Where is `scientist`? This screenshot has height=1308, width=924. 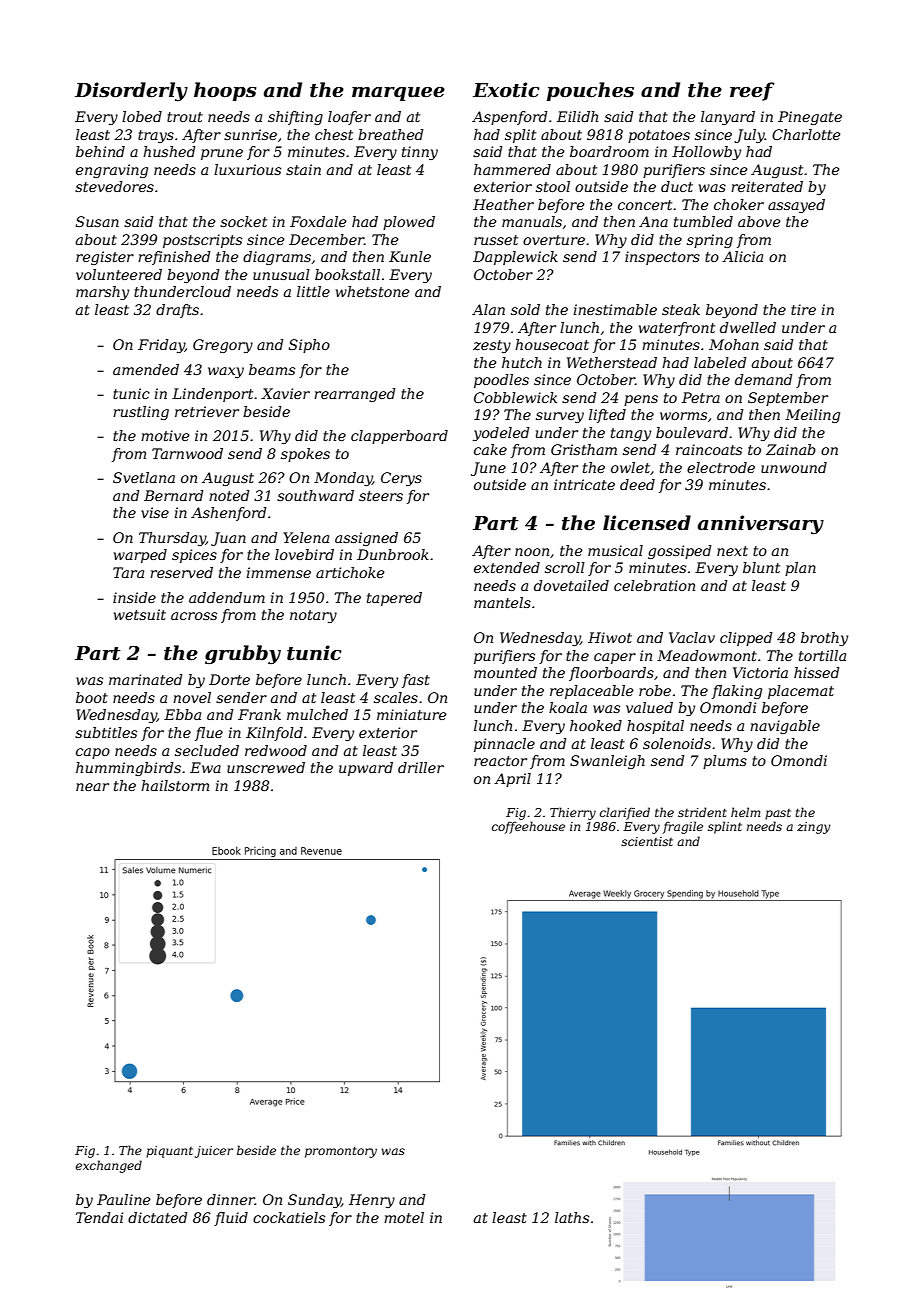
scientist is located at coordinates (647, 841).
